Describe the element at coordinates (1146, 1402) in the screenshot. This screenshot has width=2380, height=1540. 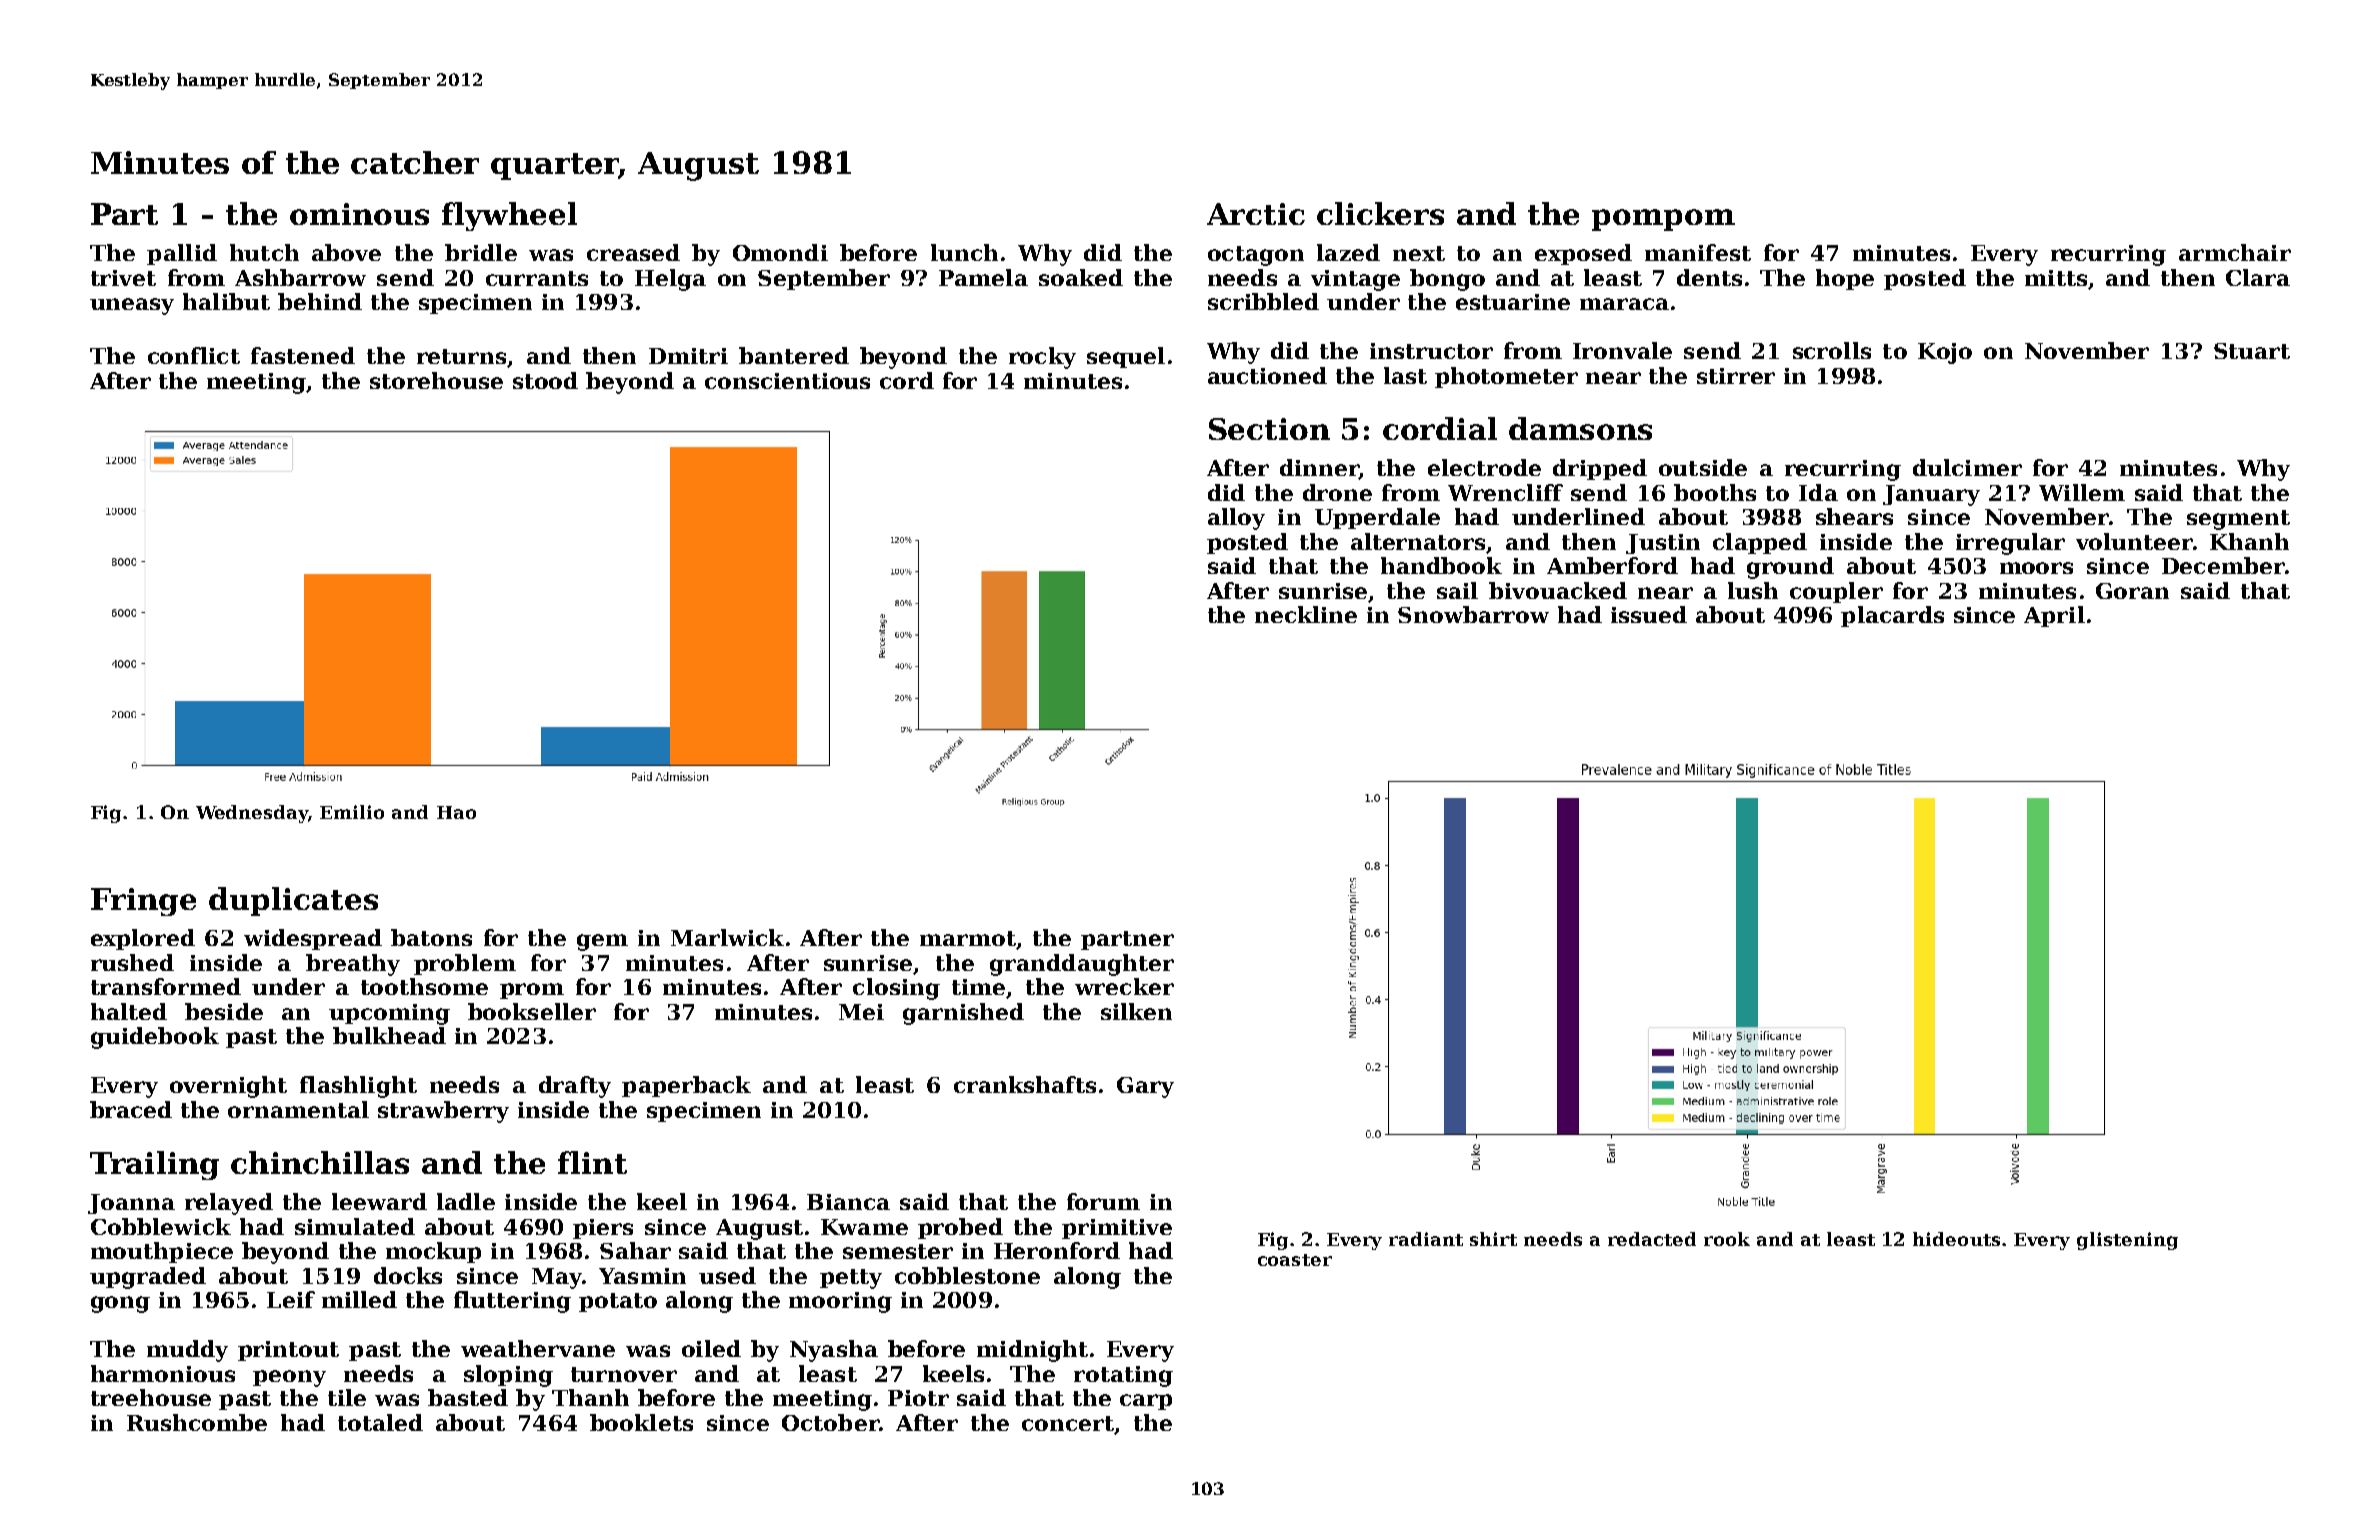
I see `carp` at that location.
